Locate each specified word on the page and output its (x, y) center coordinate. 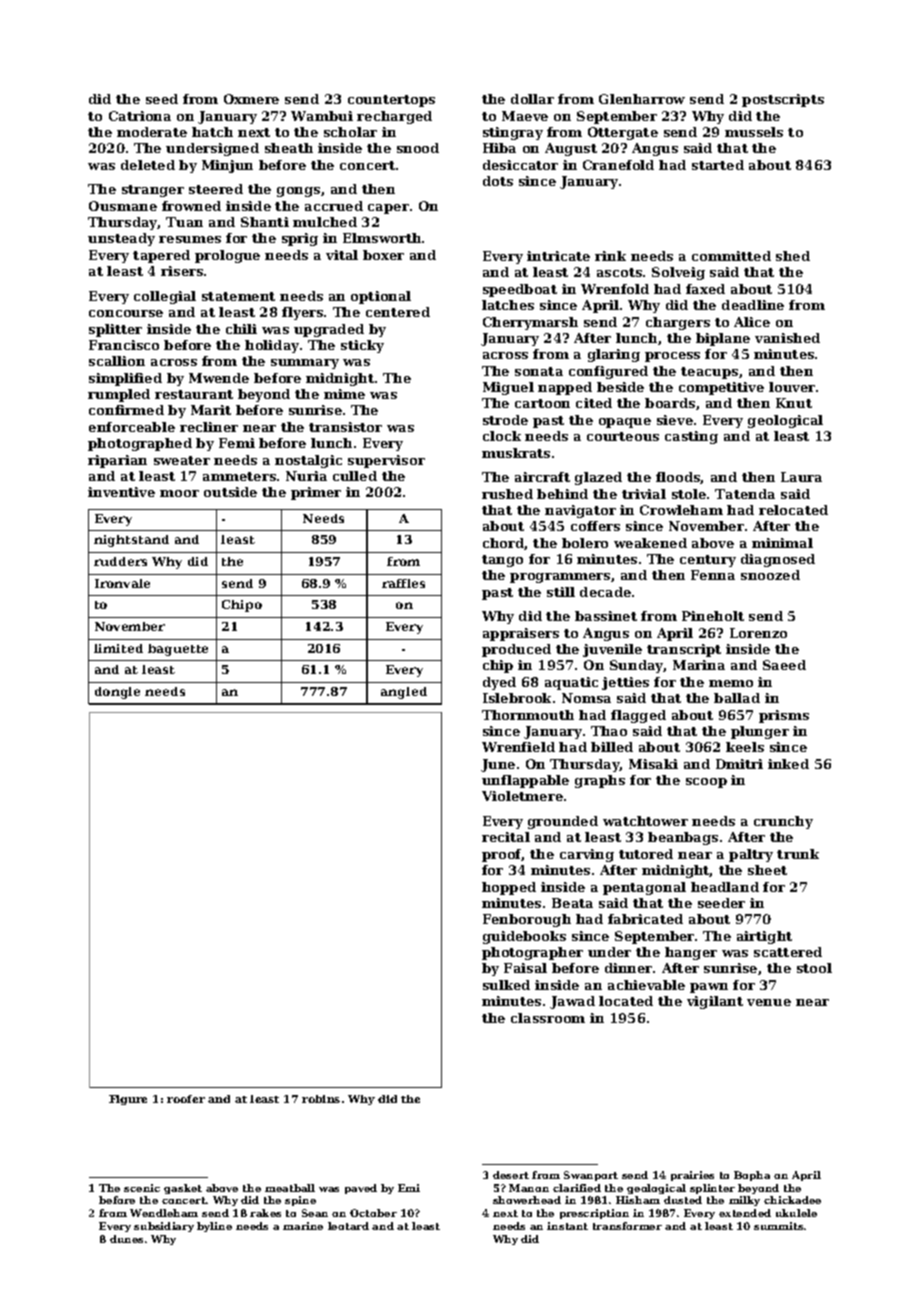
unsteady (121, 239)
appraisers (521, 634)
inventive (121, 492)
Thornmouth (528, 715)
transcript (684, 650)
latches (508, 305)
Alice (752, 322)
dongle (117, 693)
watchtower (645, 821)
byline (214, 1227)
